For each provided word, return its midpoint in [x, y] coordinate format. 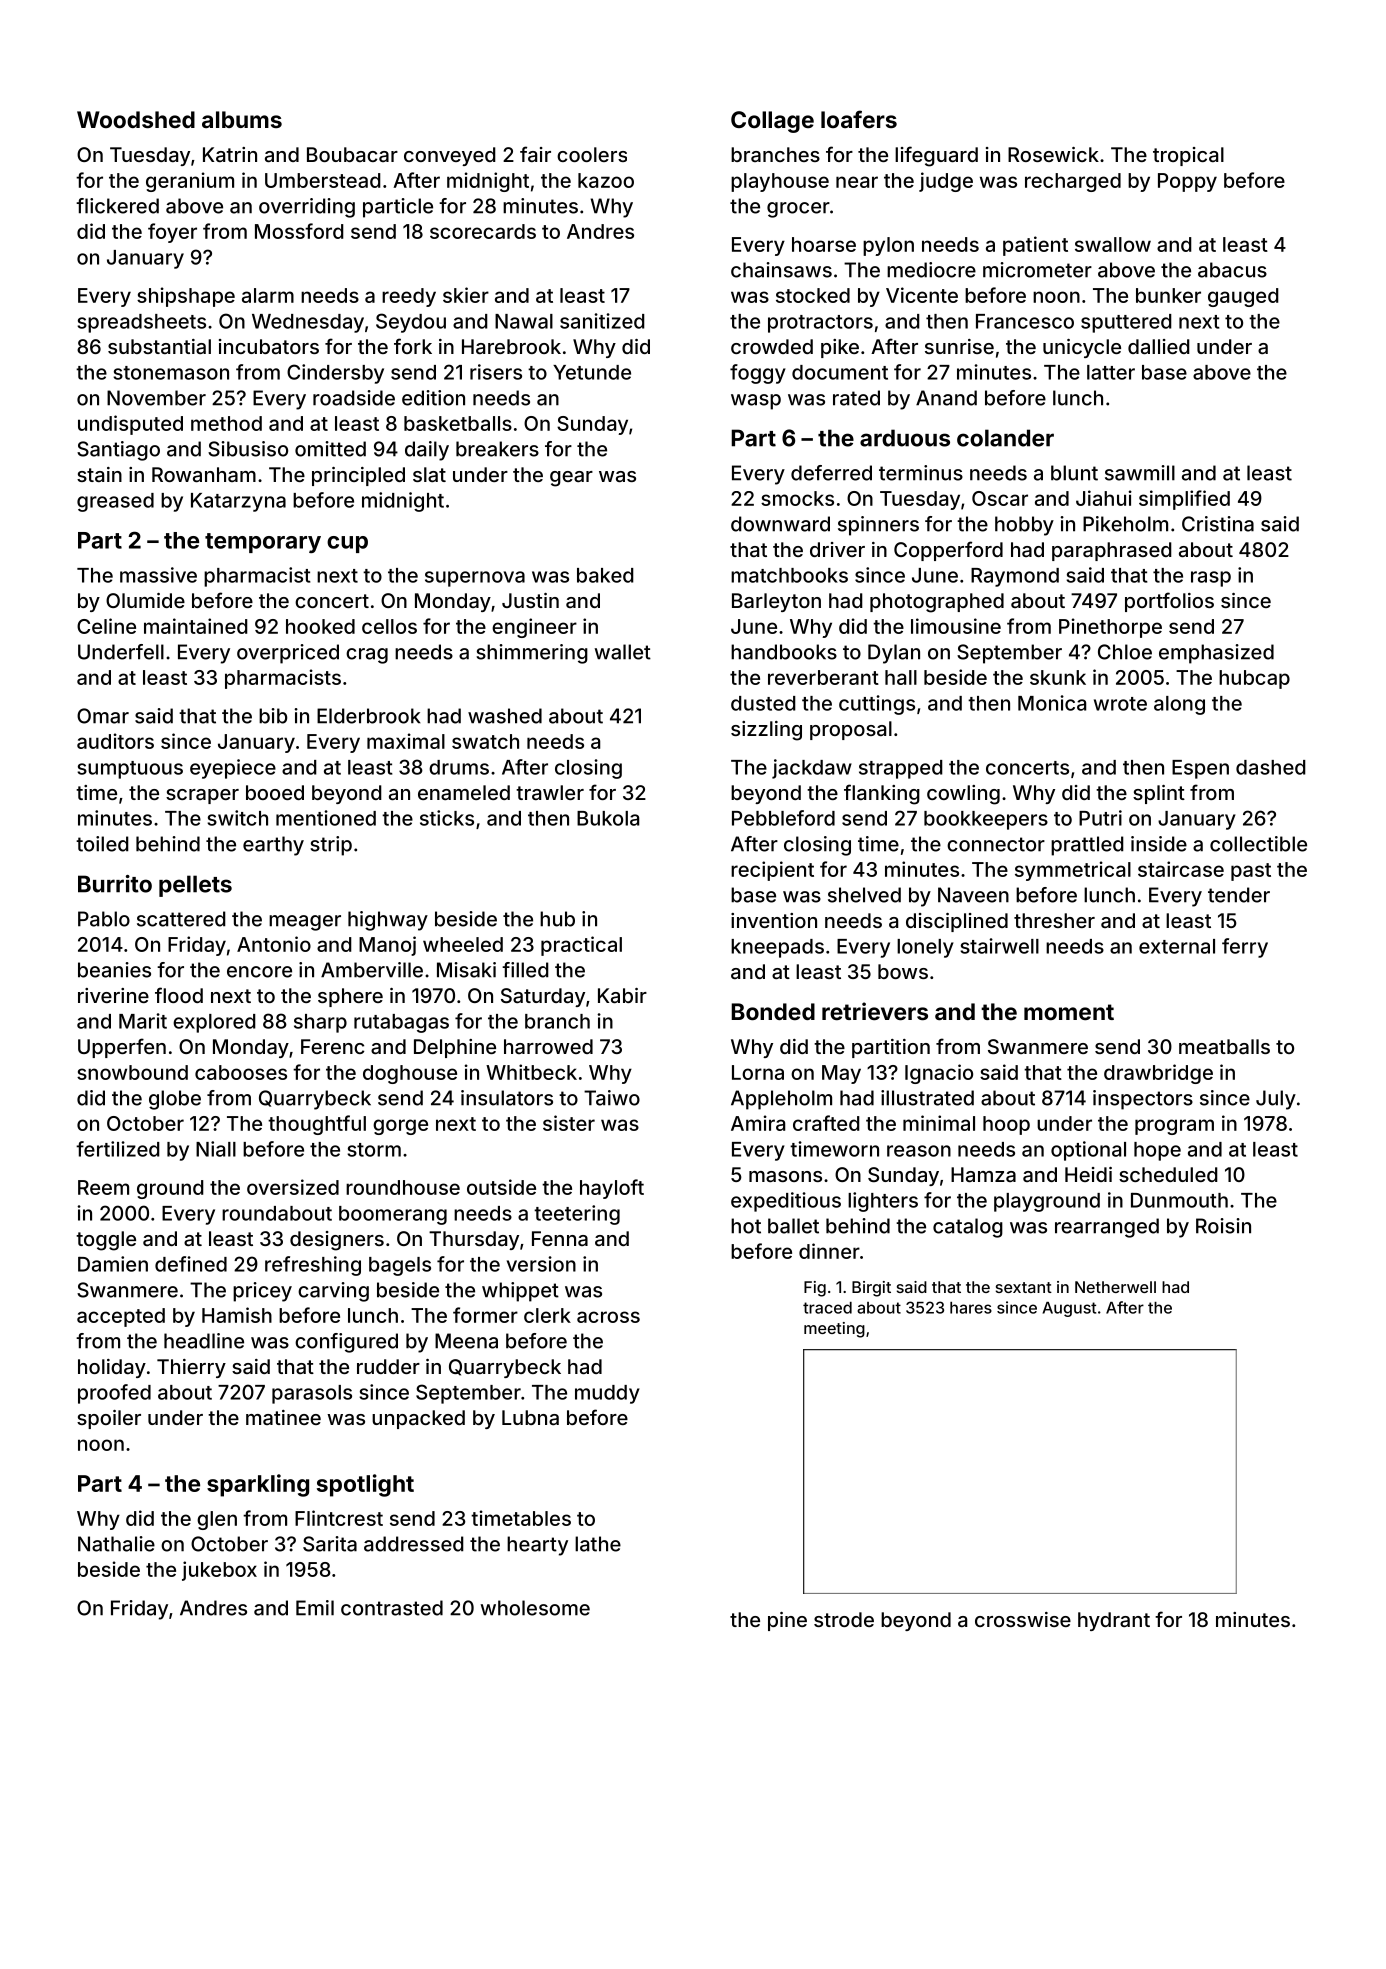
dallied [1159, 346]
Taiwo [612, 1098]
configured [346, 1343]
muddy [607, 1394]
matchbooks [789, 575]
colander [1005, 438]
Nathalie [116, 1544]
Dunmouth [1179, 1200]
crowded [772, 346]
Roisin [1223, 1226]
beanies [114, 970]
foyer [172, 233]
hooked [320, 626]
